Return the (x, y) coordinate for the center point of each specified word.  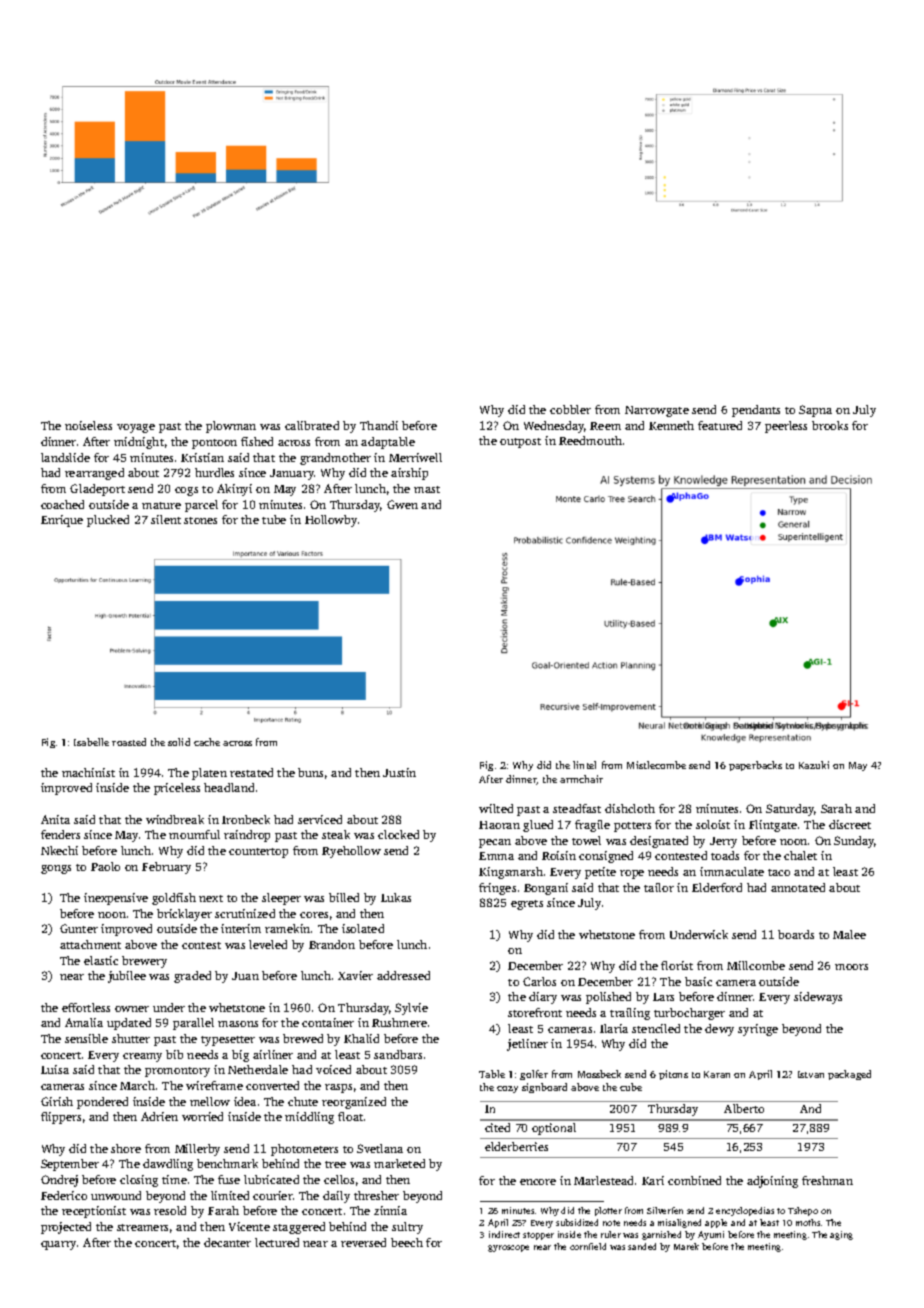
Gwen (402, 504)
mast (427, 489)
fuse (229, 1179)
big (240, 1056)
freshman (827, 1180)
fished (257, 441)
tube (274, 519)
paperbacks (755, 766)
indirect (504, 1234)
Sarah (836, 808)
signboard (544, 1088)
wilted (496, 808)
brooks (830, 425)
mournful (194, 834)
